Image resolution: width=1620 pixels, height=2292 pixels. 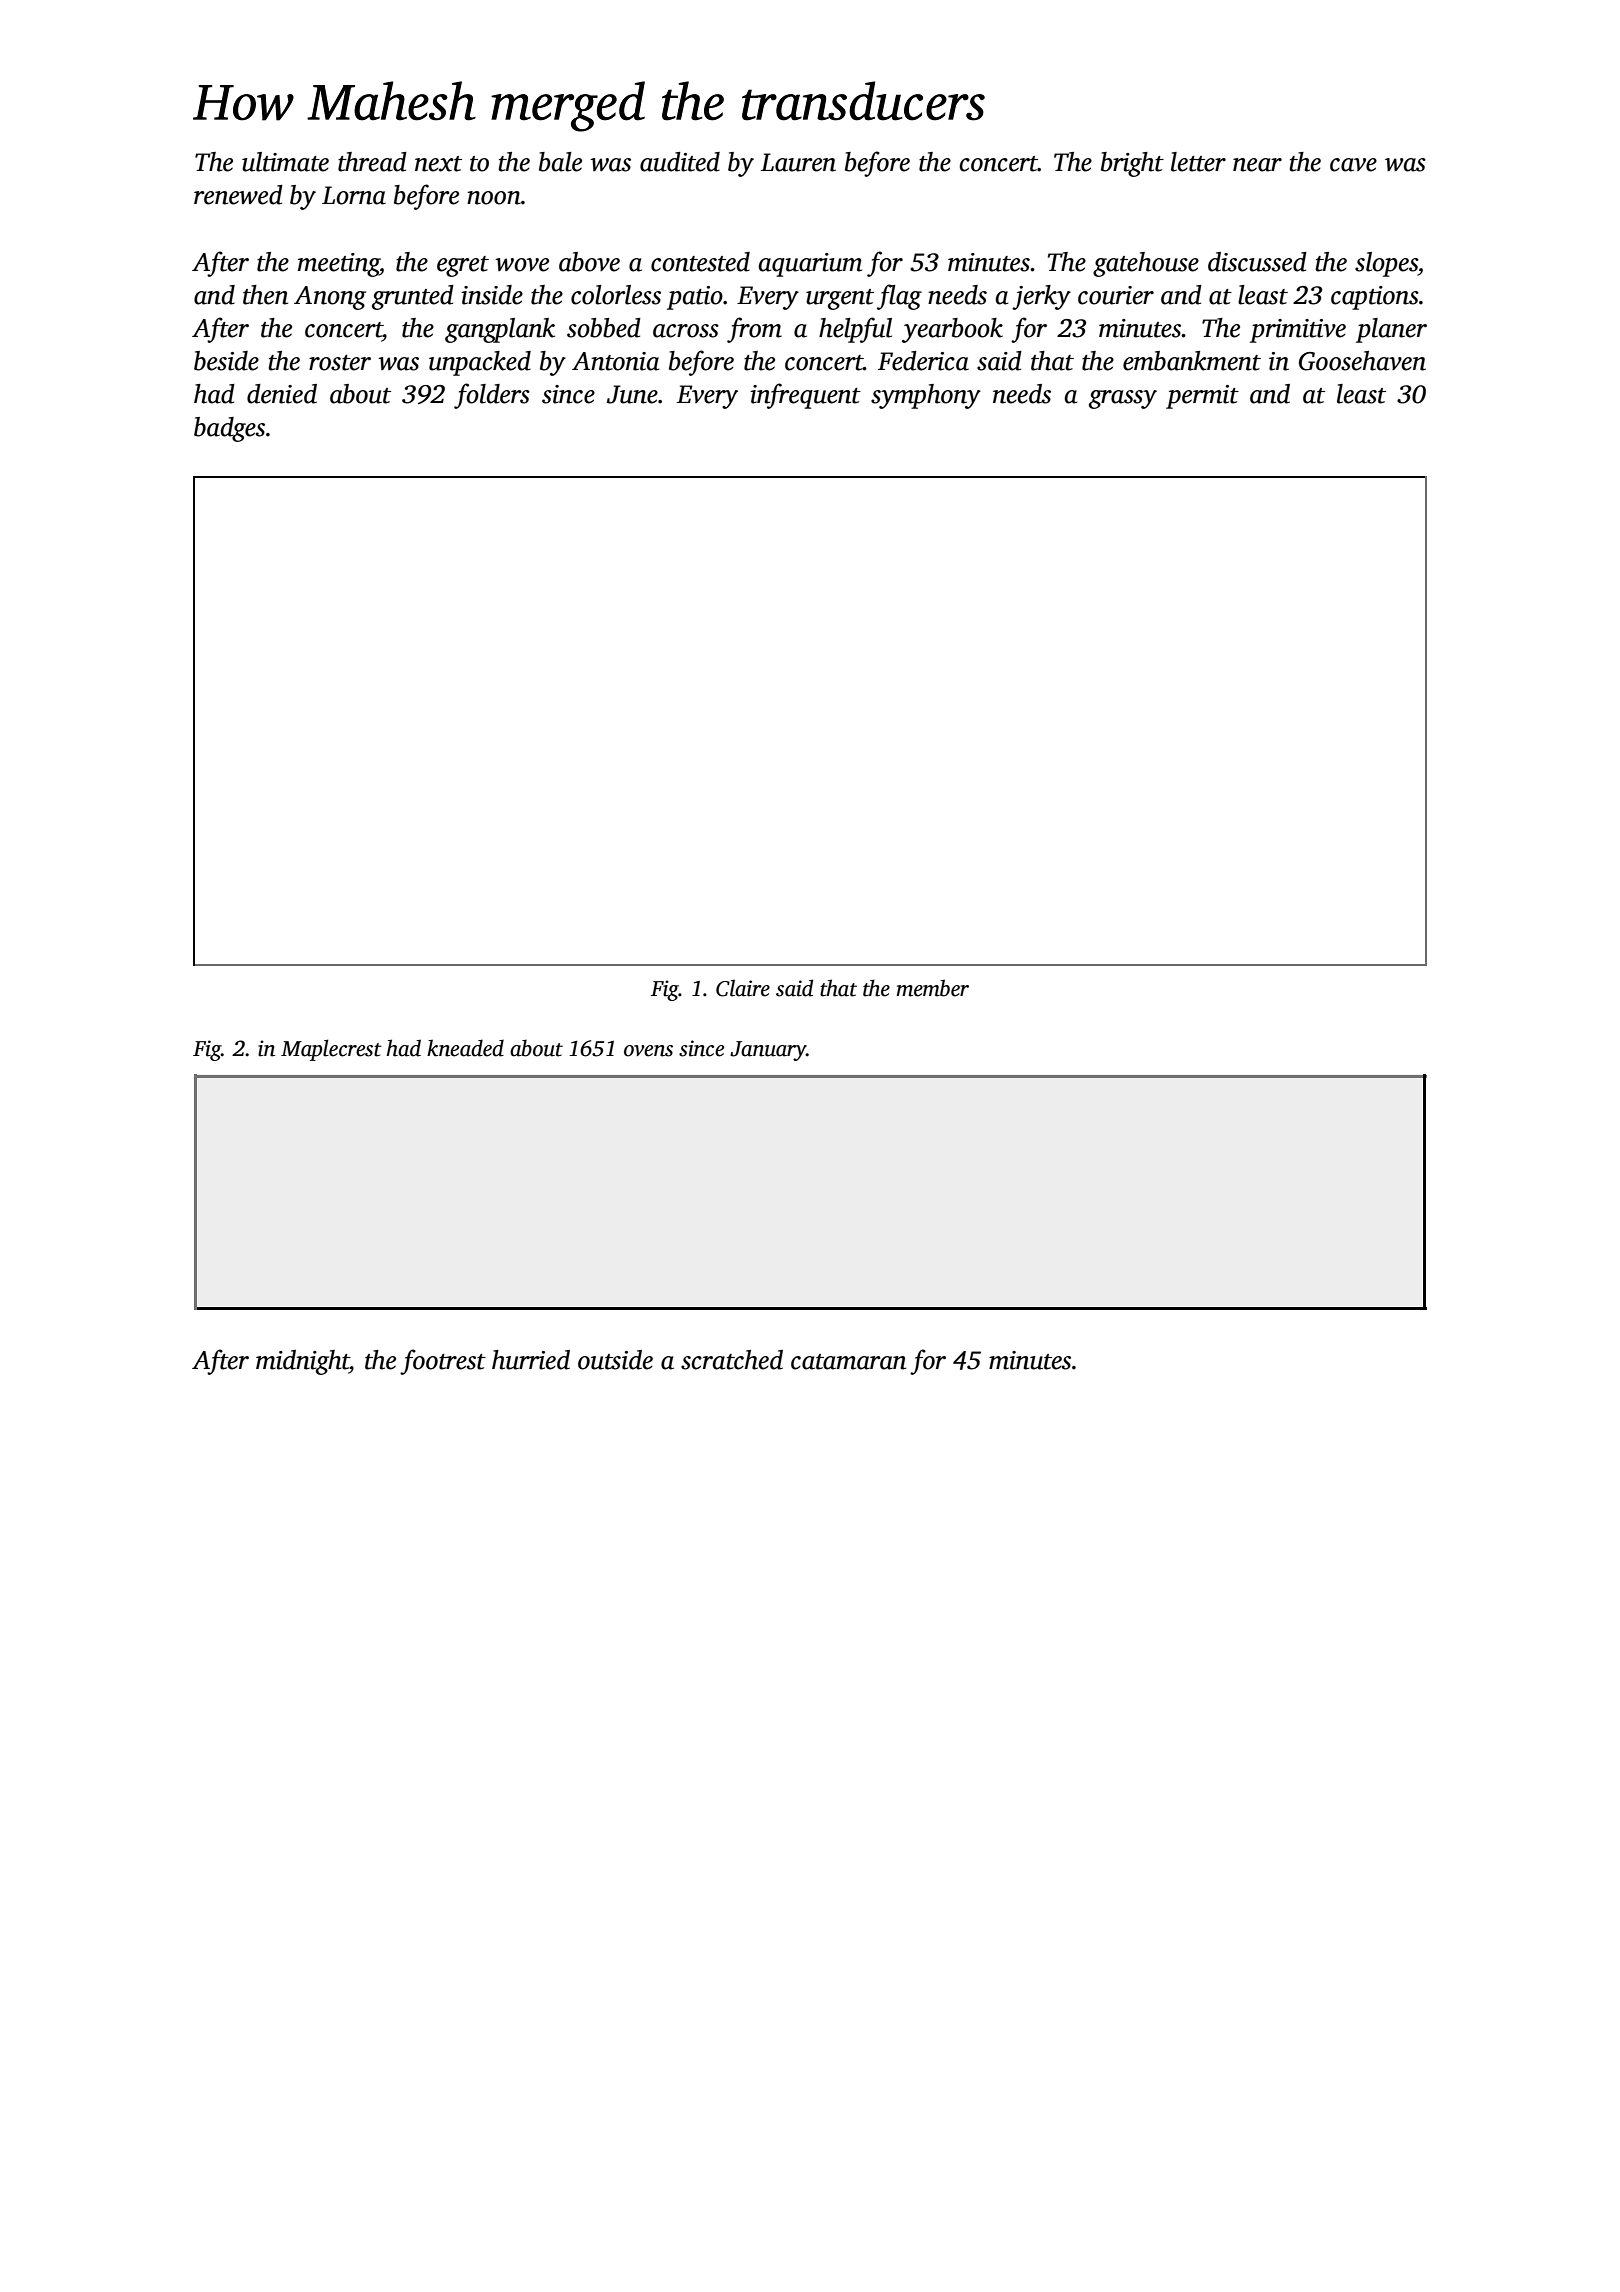 I want to click on catamaran, so click(x=848, y=1362).
